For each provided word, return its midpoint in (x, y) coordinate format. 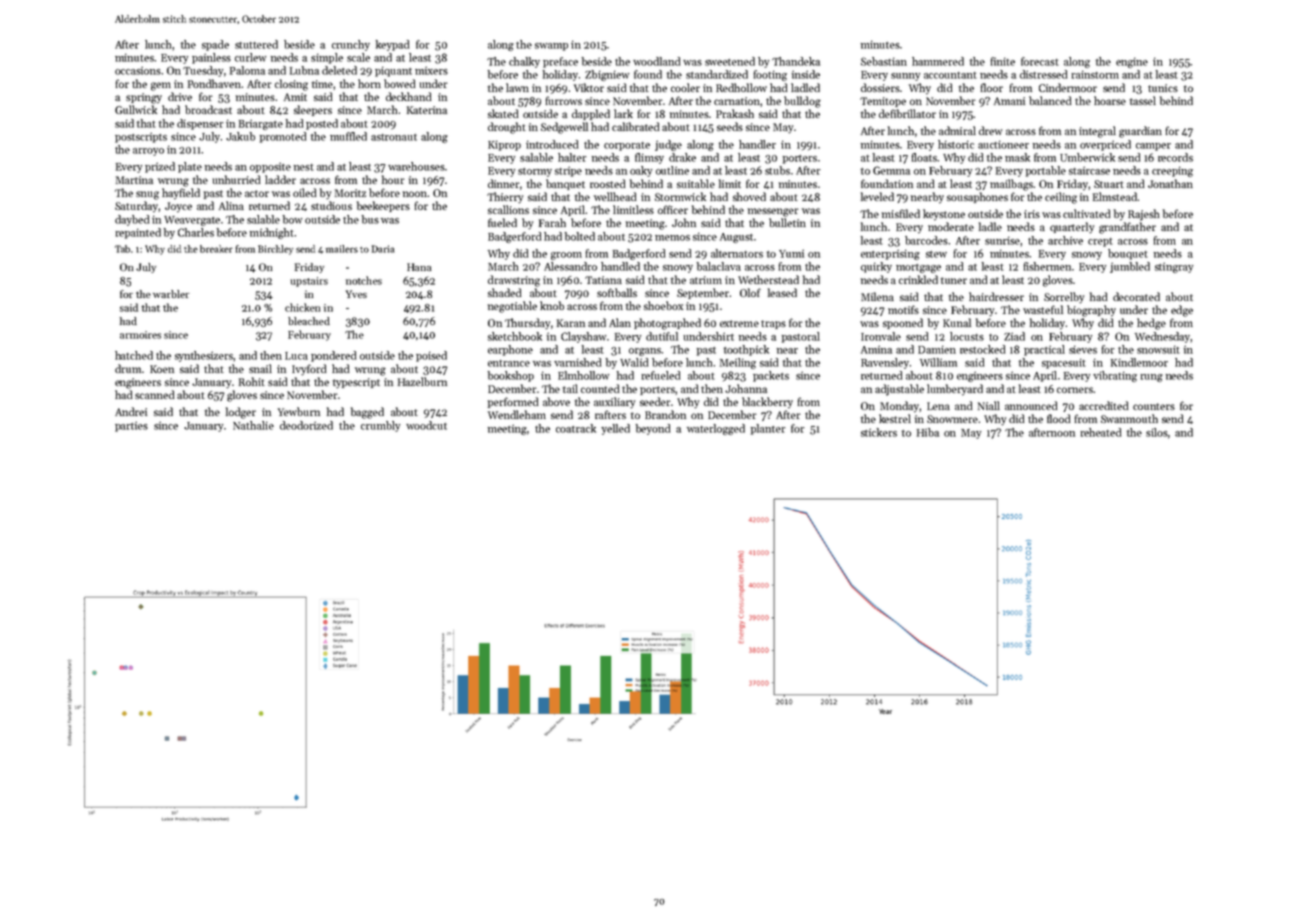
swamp (551, 47)
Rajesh (1144, 215)
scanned (155, 394)
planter (768, 429)
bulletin (787, 222)
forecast (1040, 61)
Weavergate (192, 221)
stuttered (256, 44)
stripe (568, 171)
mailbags (1011, 185)
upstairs (309, 282)
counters (1154, 406)
